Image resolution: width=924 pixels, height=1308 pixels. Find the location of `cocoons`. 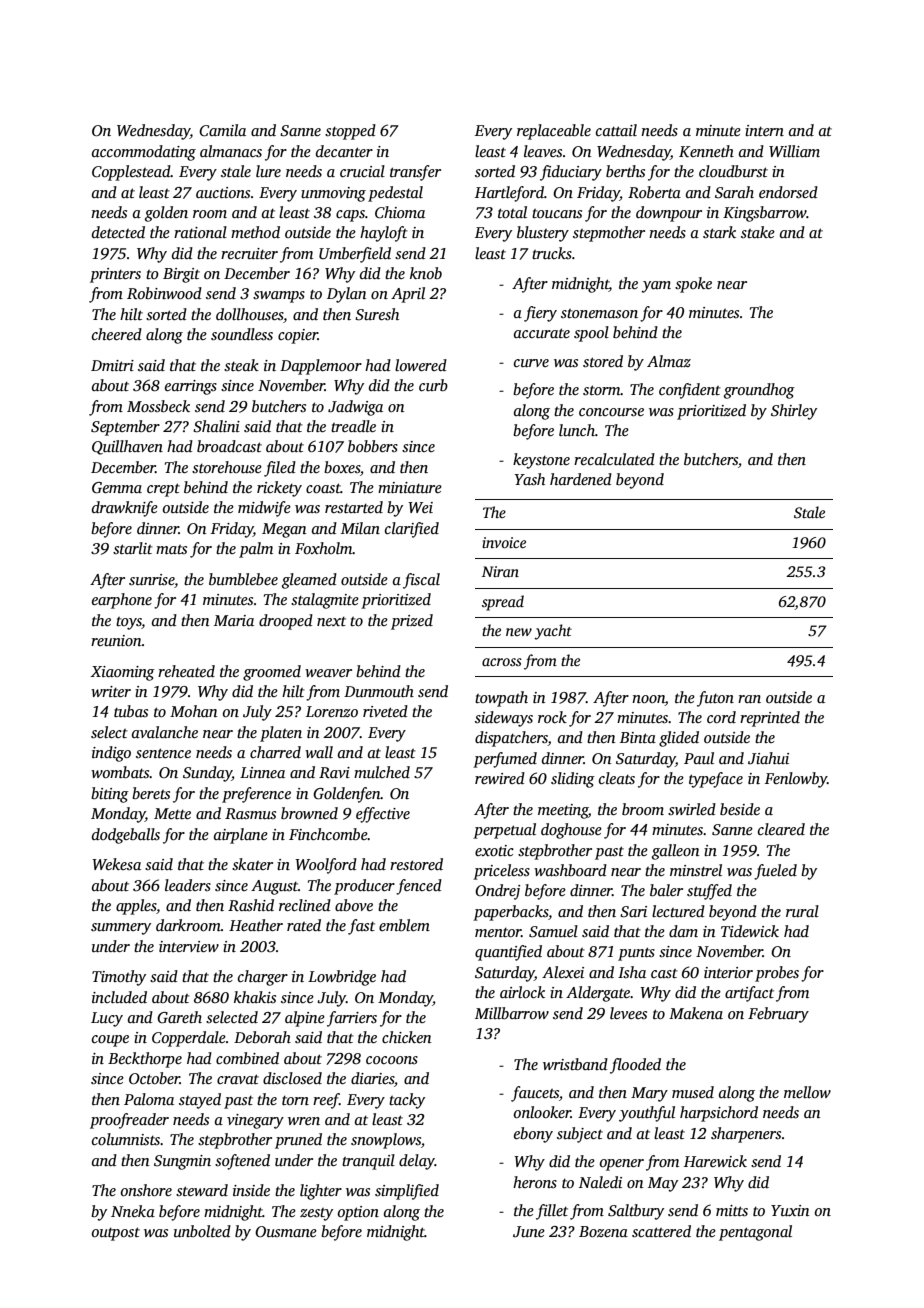

cocoons is located at coordinates (392, 1060).
